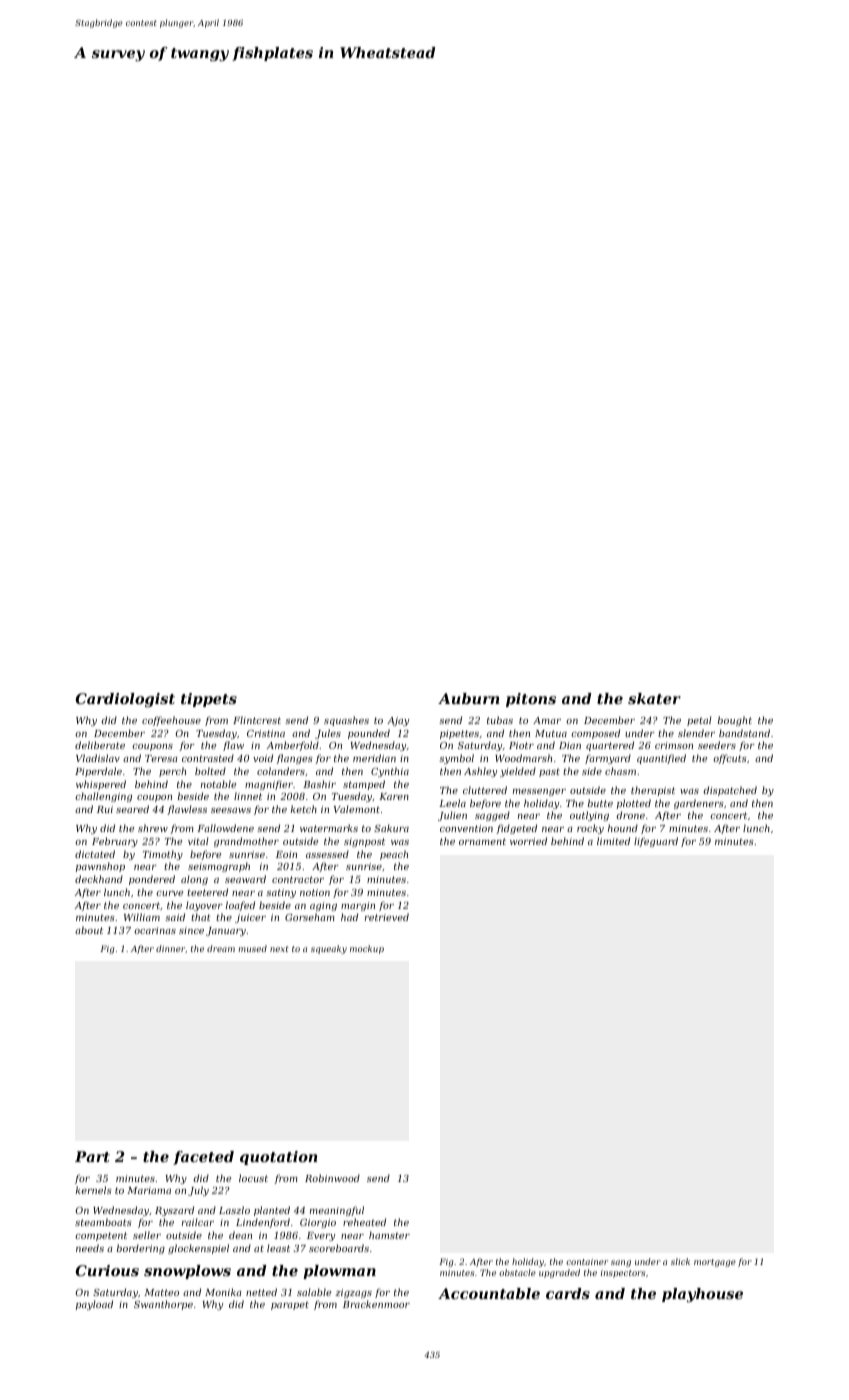 This screenshot has width=849, height=1400. What do you see at coordinates (253, 1178) in the screenshot?
I see `locust` at bounding box center [253, 1178].
